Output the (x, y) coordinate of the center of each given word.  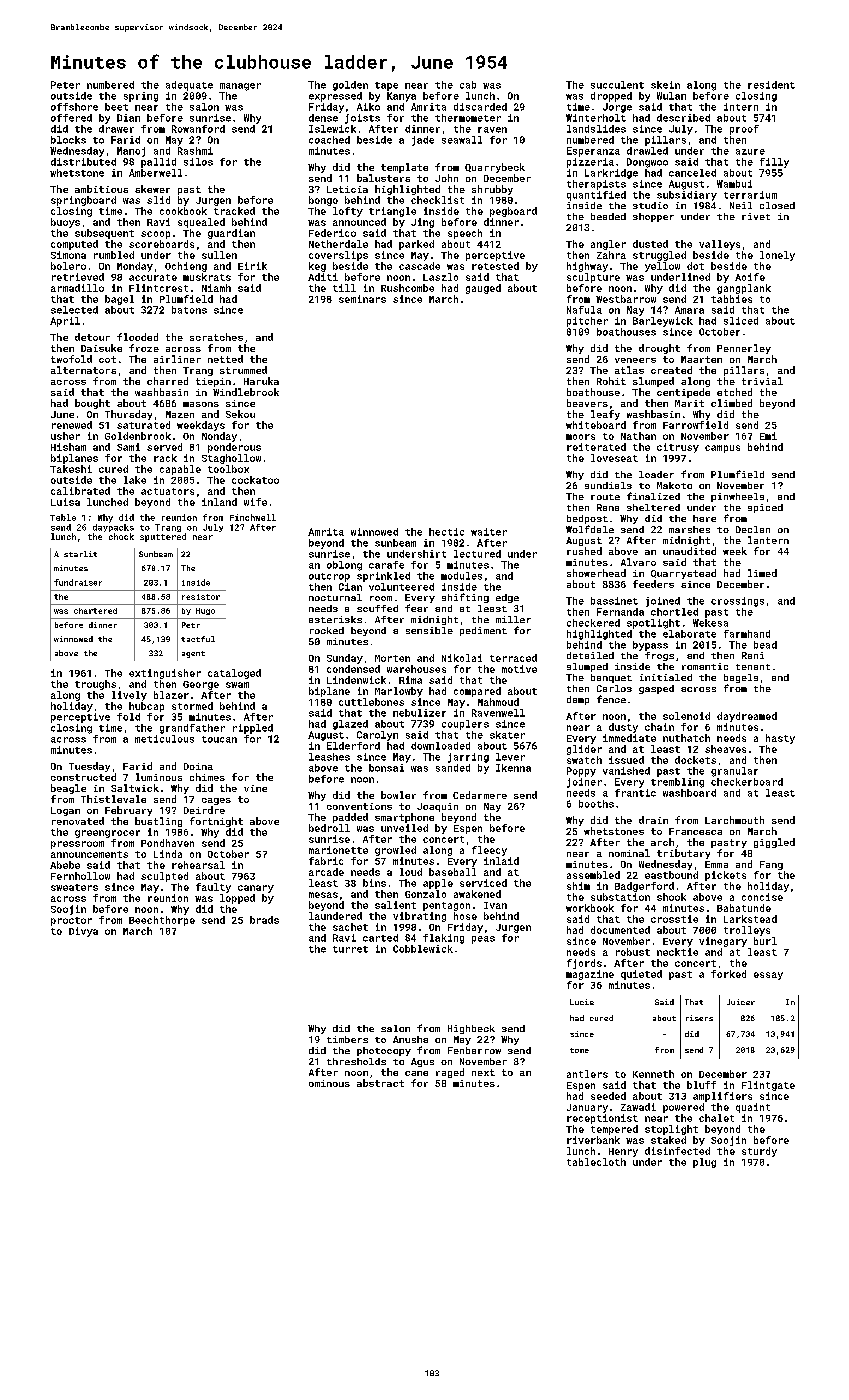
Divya (83, 932)
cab (468, 85)
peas (483, 940)
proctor (71, 921)
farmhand (747, 634)
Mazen (180, 414)
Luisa (65, 502)
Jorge (617, 108)
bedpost (587, 519)
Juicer (741, 1002)
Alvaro (638, 562)
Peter (65, 85)
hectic (446, 532)
